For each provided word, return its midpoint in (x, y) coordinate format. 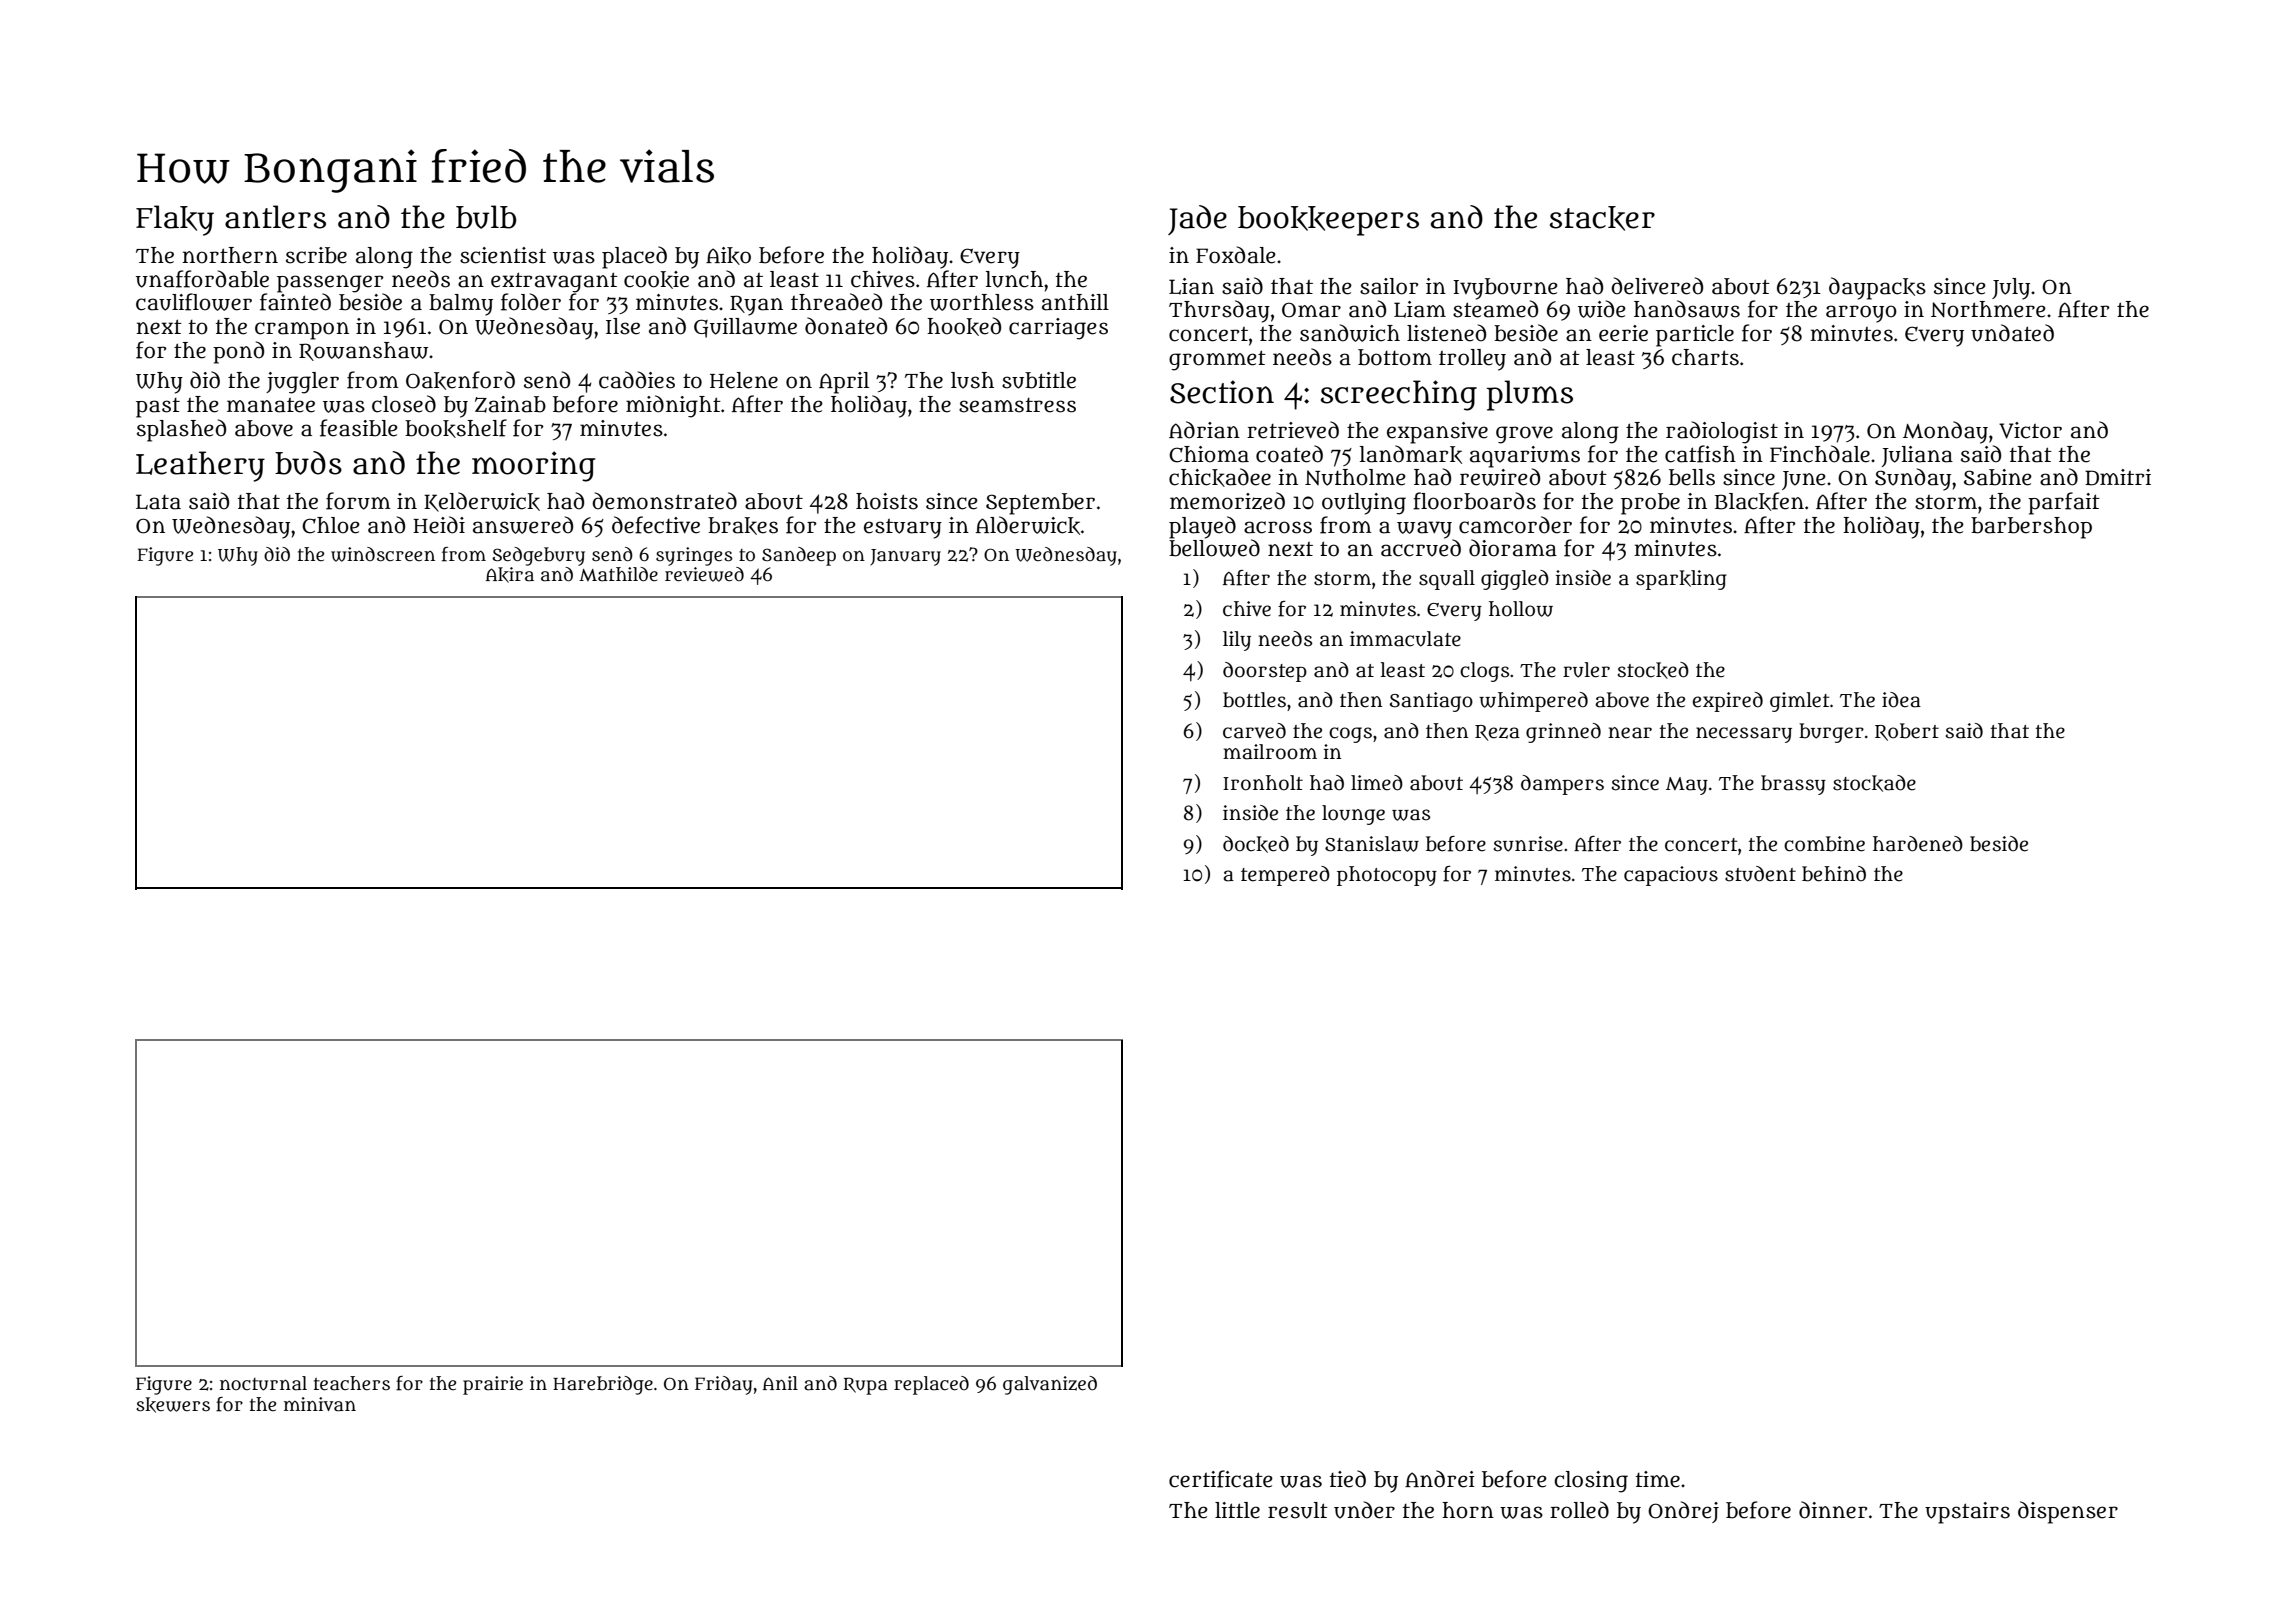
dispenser (2068, 1512)
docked (1256, 844)
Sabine (1998, 477)
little (1237, 1510)
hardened (1918, 844)
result (1298, 1510)
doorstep (1265, 672)
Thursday (1219, 311)
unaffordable (202, 279)
